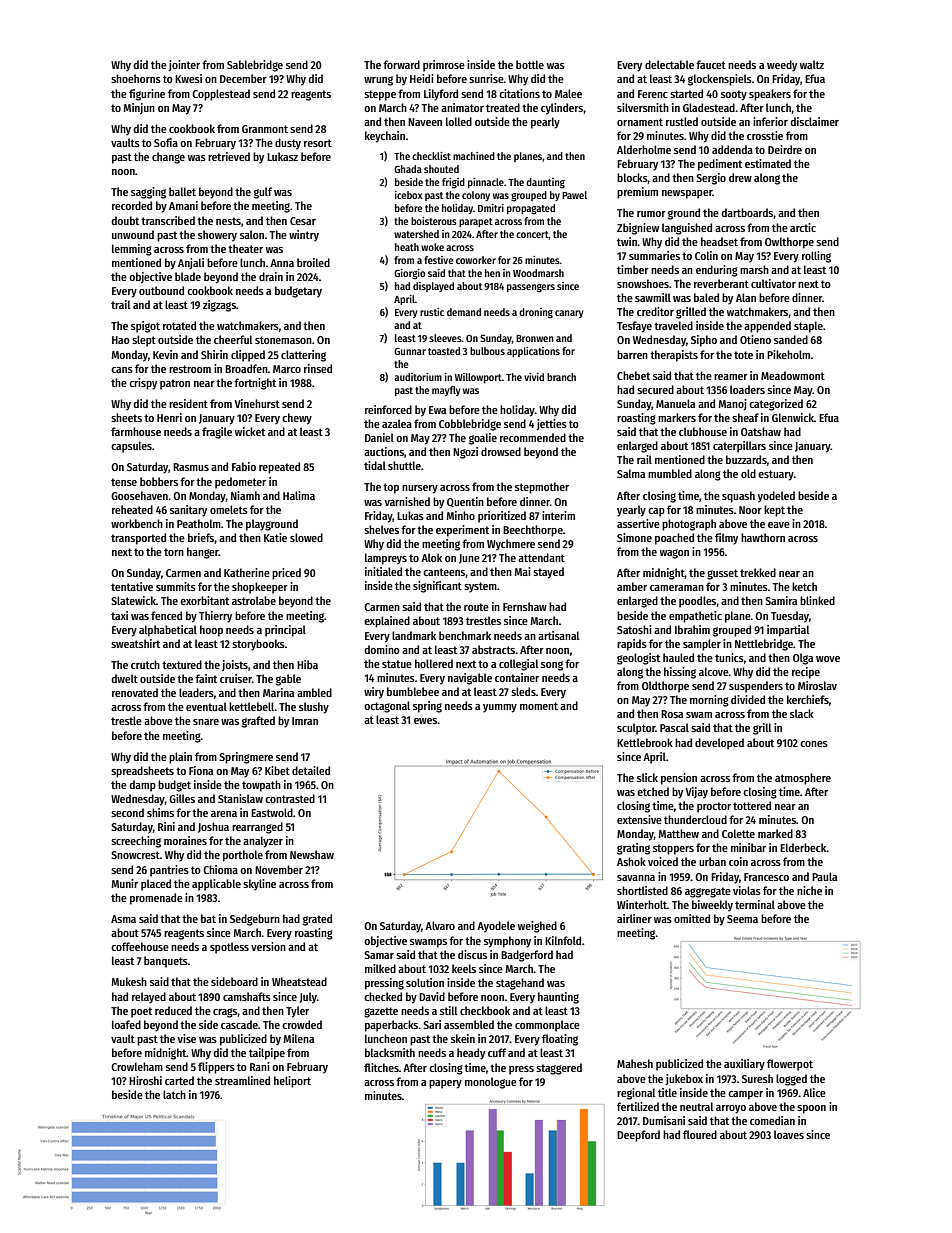  I want to click on discus, so click(472, 954).
